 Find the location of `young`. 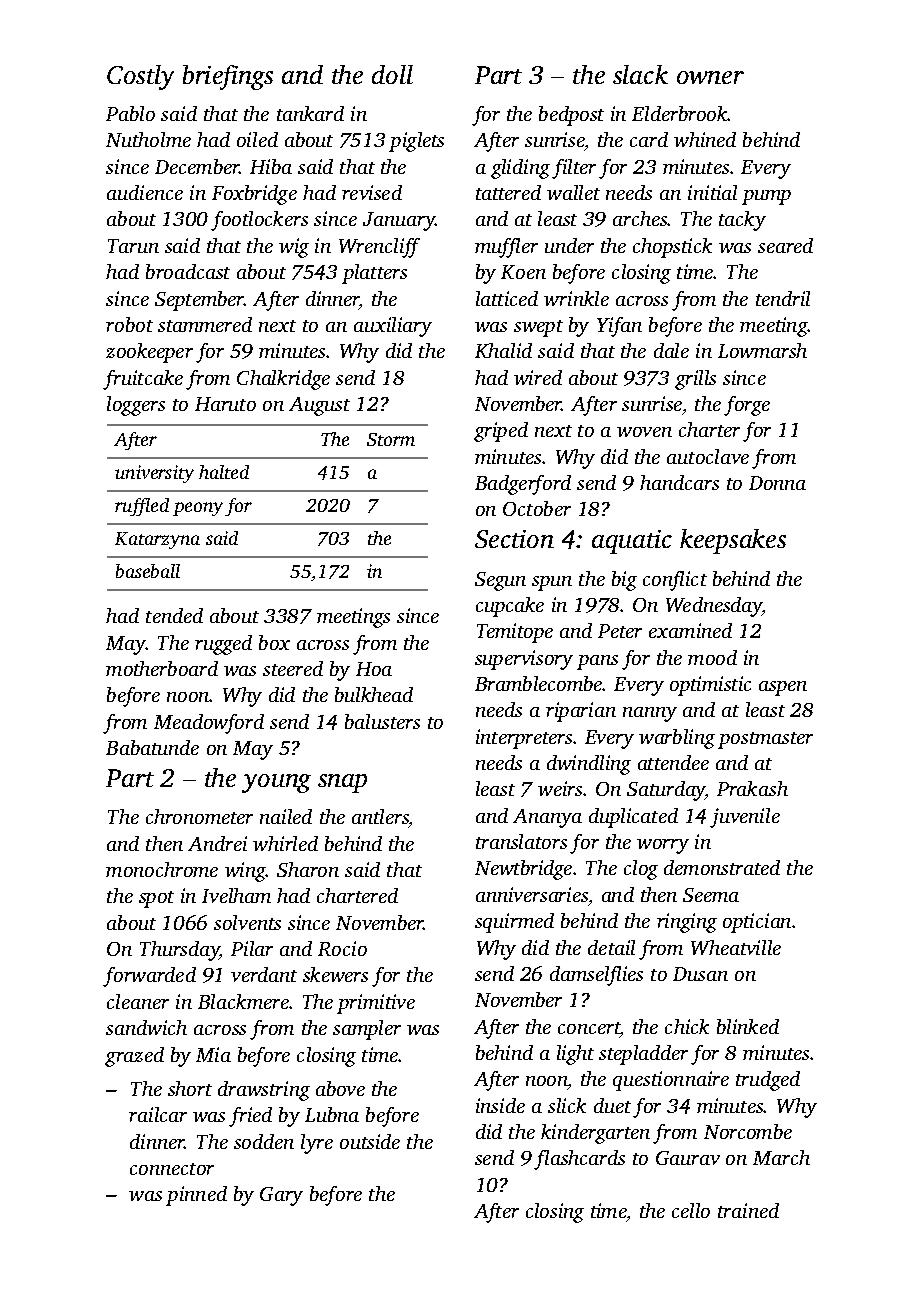

young is located at coordinates (276, 783).
